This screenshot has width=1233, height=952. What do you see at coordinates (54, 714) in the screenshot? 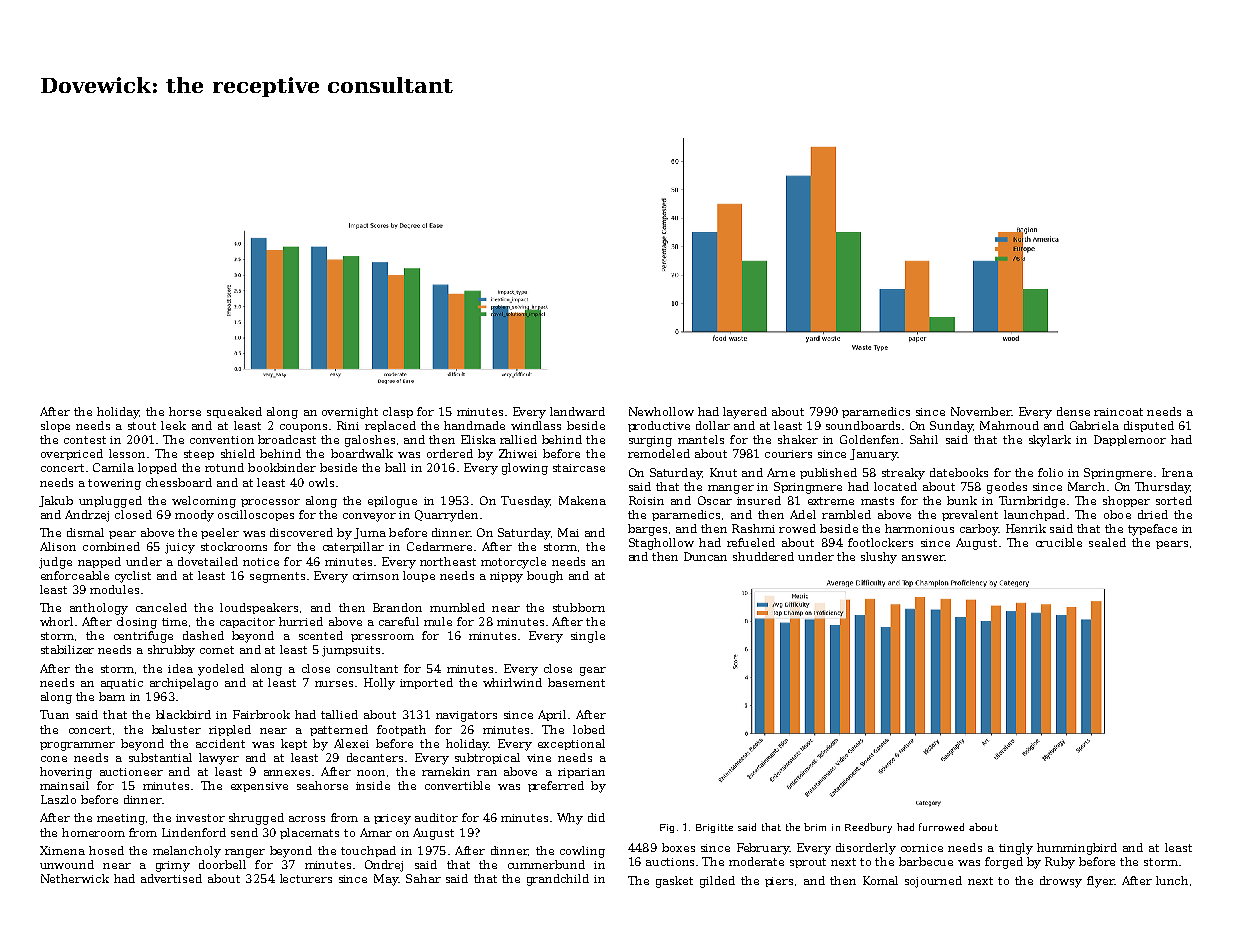
I see `Tuan` at bounding box center [54, 714].
